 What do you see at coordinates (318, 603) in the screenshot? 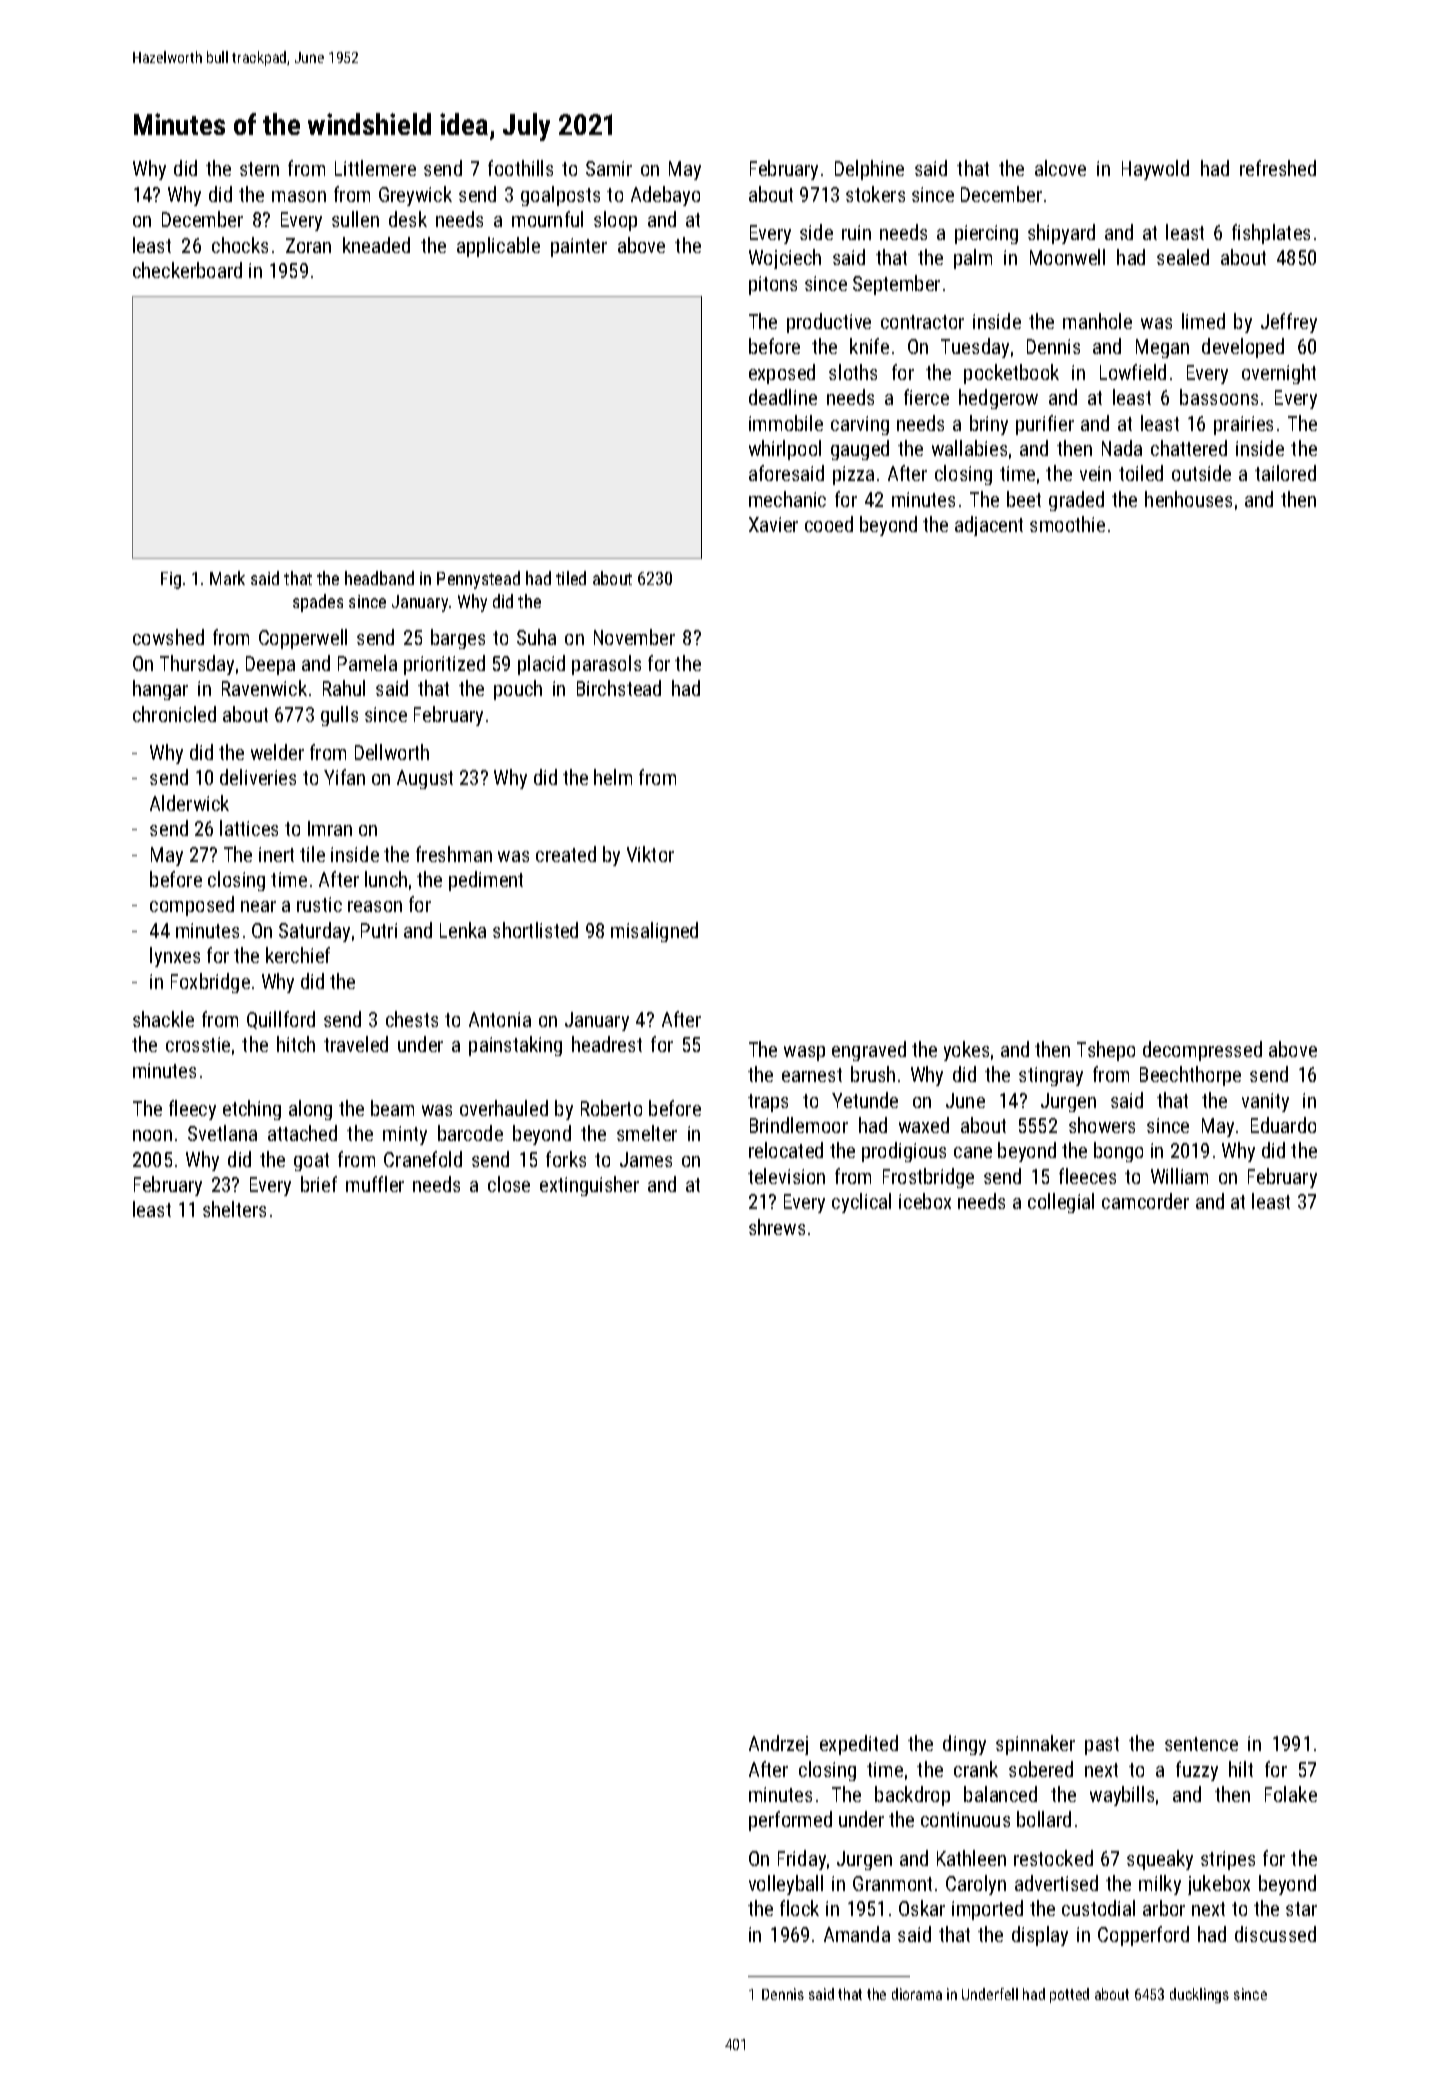
I see `spades` at bounding box center [318, 603].
